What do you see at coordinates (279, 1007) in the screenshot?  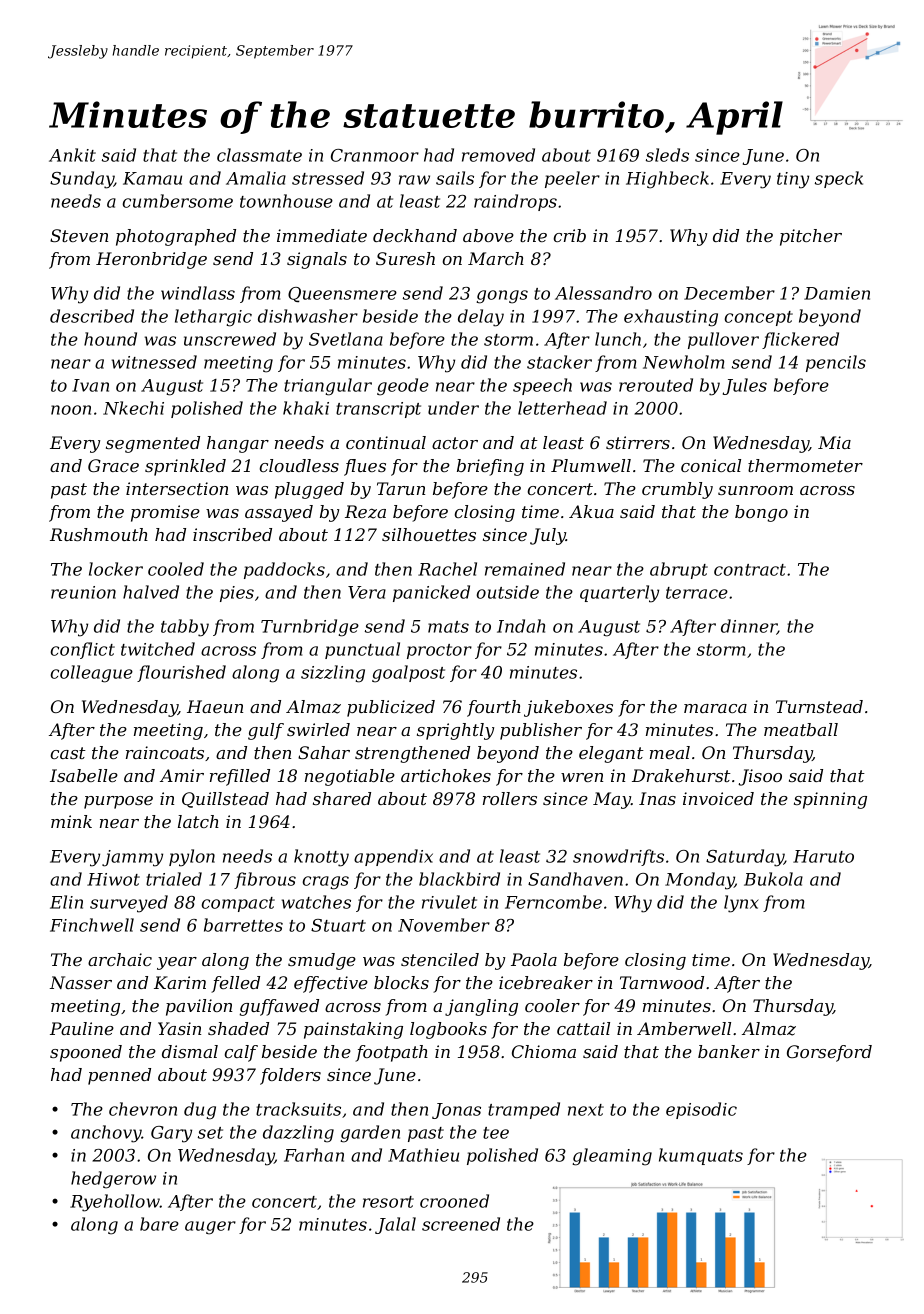 I see `guffawed` at bounding box center [279, 1007].
